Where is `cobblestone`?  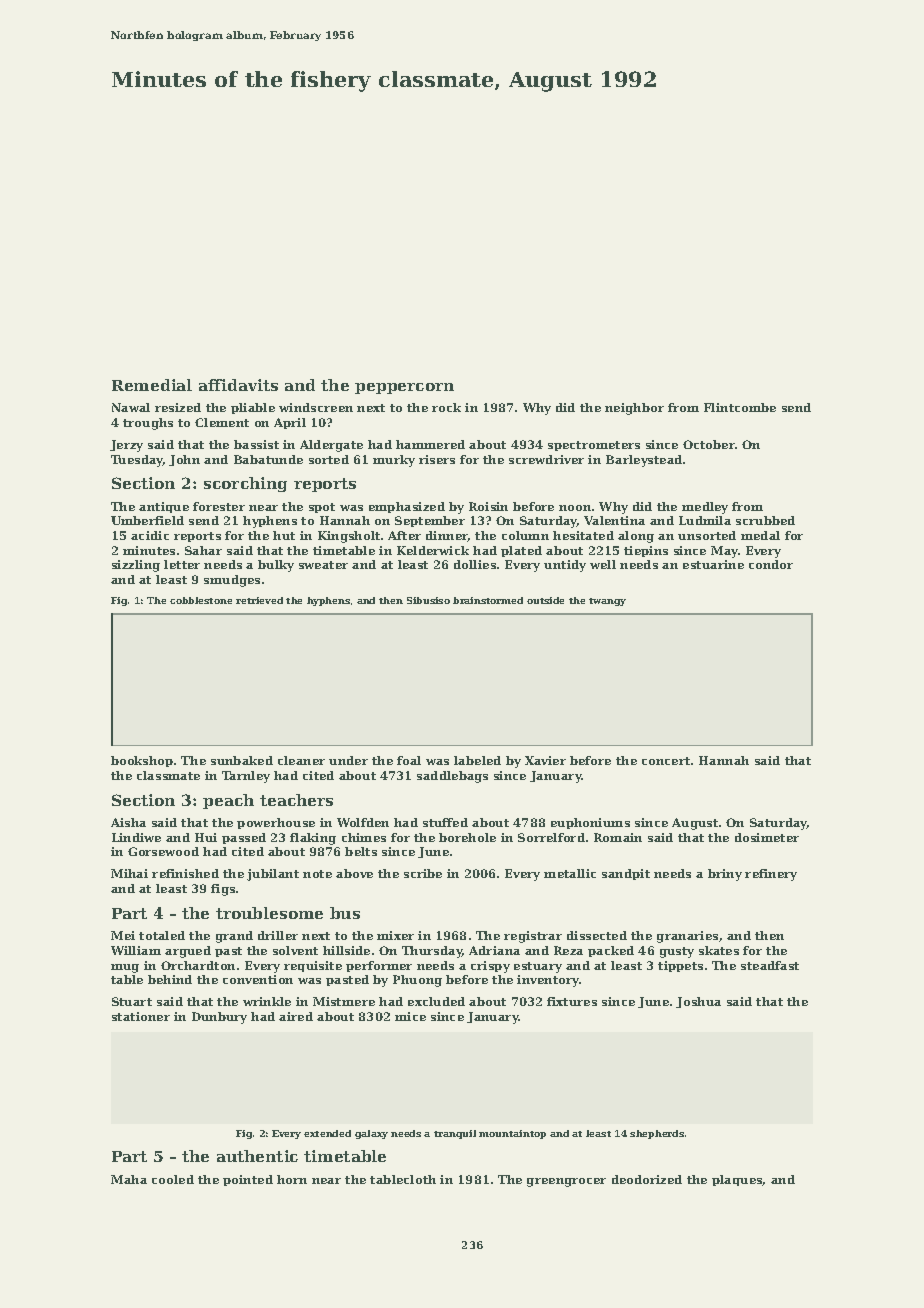 cobblestone is located at coordinates (201, 600).
